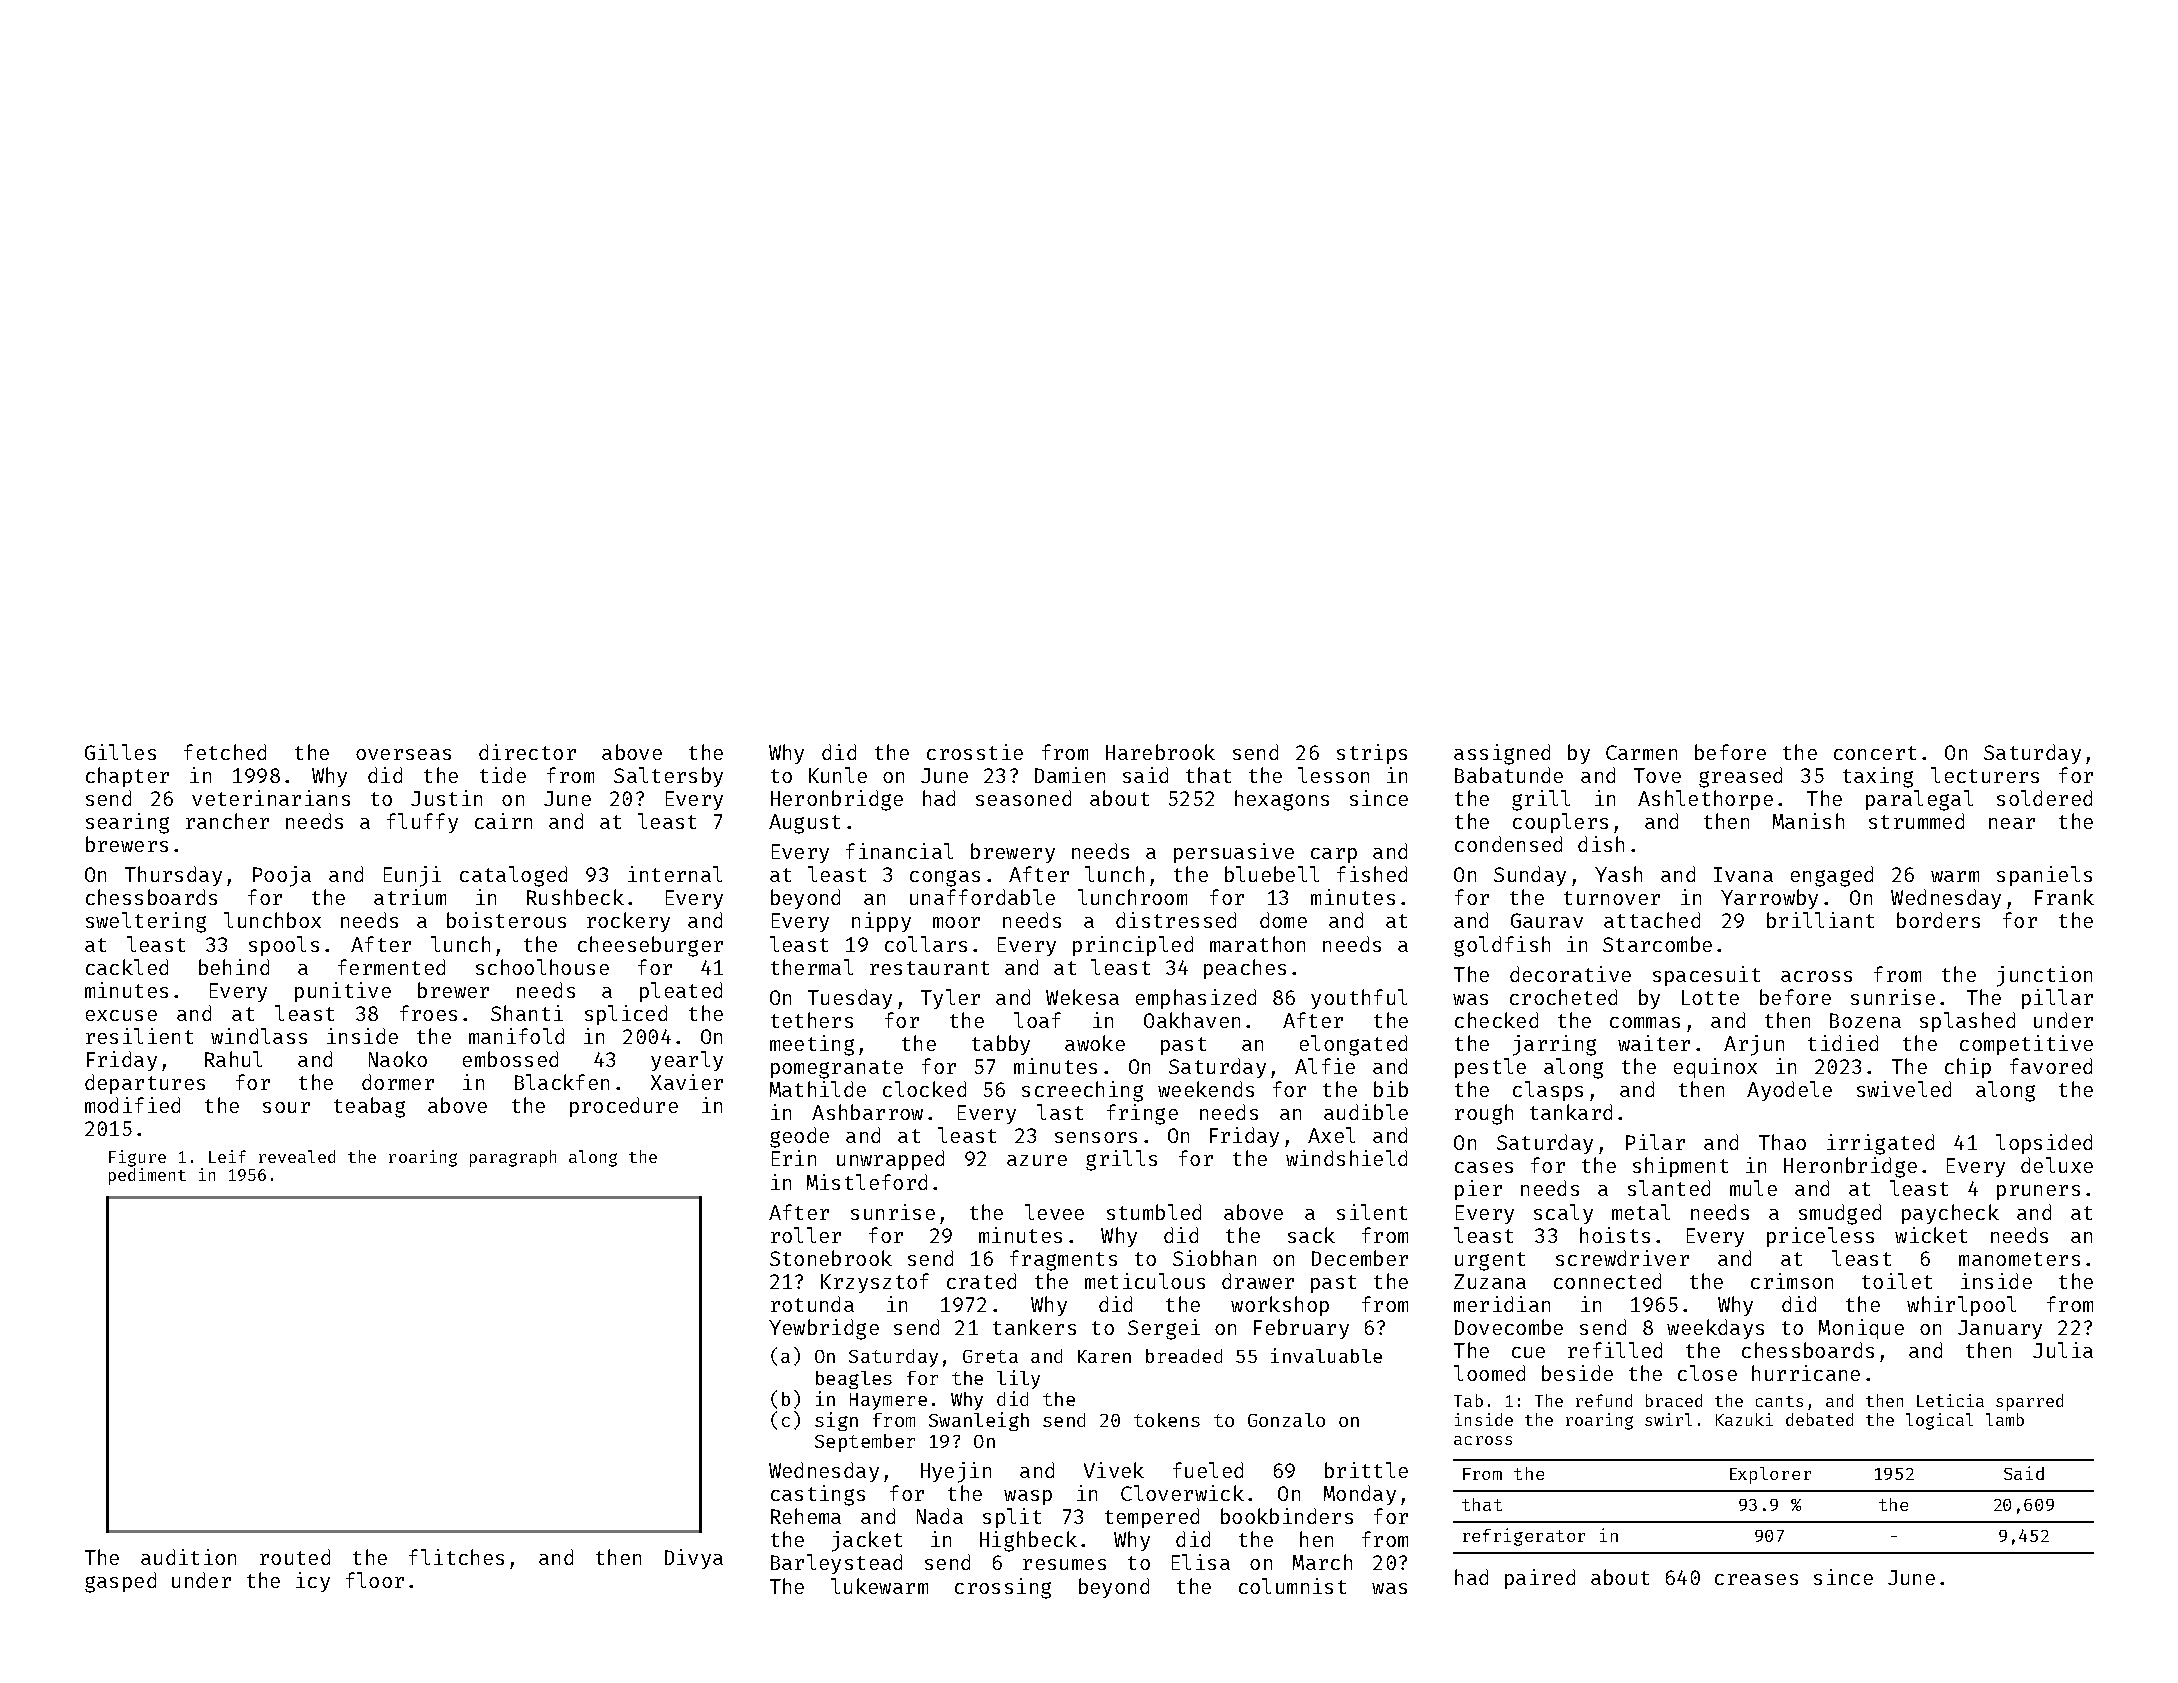 This document has height=1683, width=2178. Describe the element at coordinates (2026, 1045) in the document. I see `competitive` at that location.
